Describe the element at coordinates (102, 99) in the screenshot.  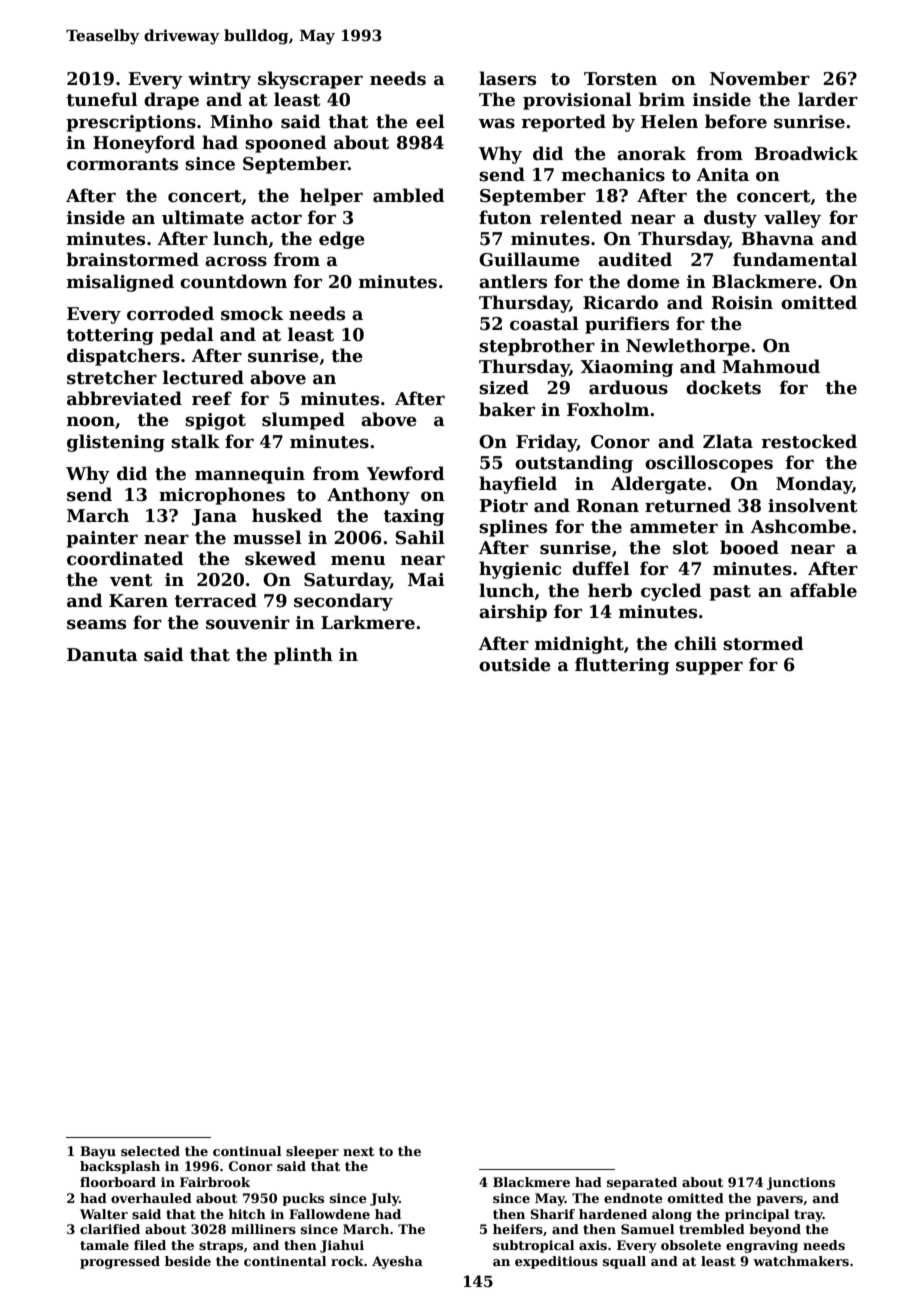
I see `tuneful` at that location.
